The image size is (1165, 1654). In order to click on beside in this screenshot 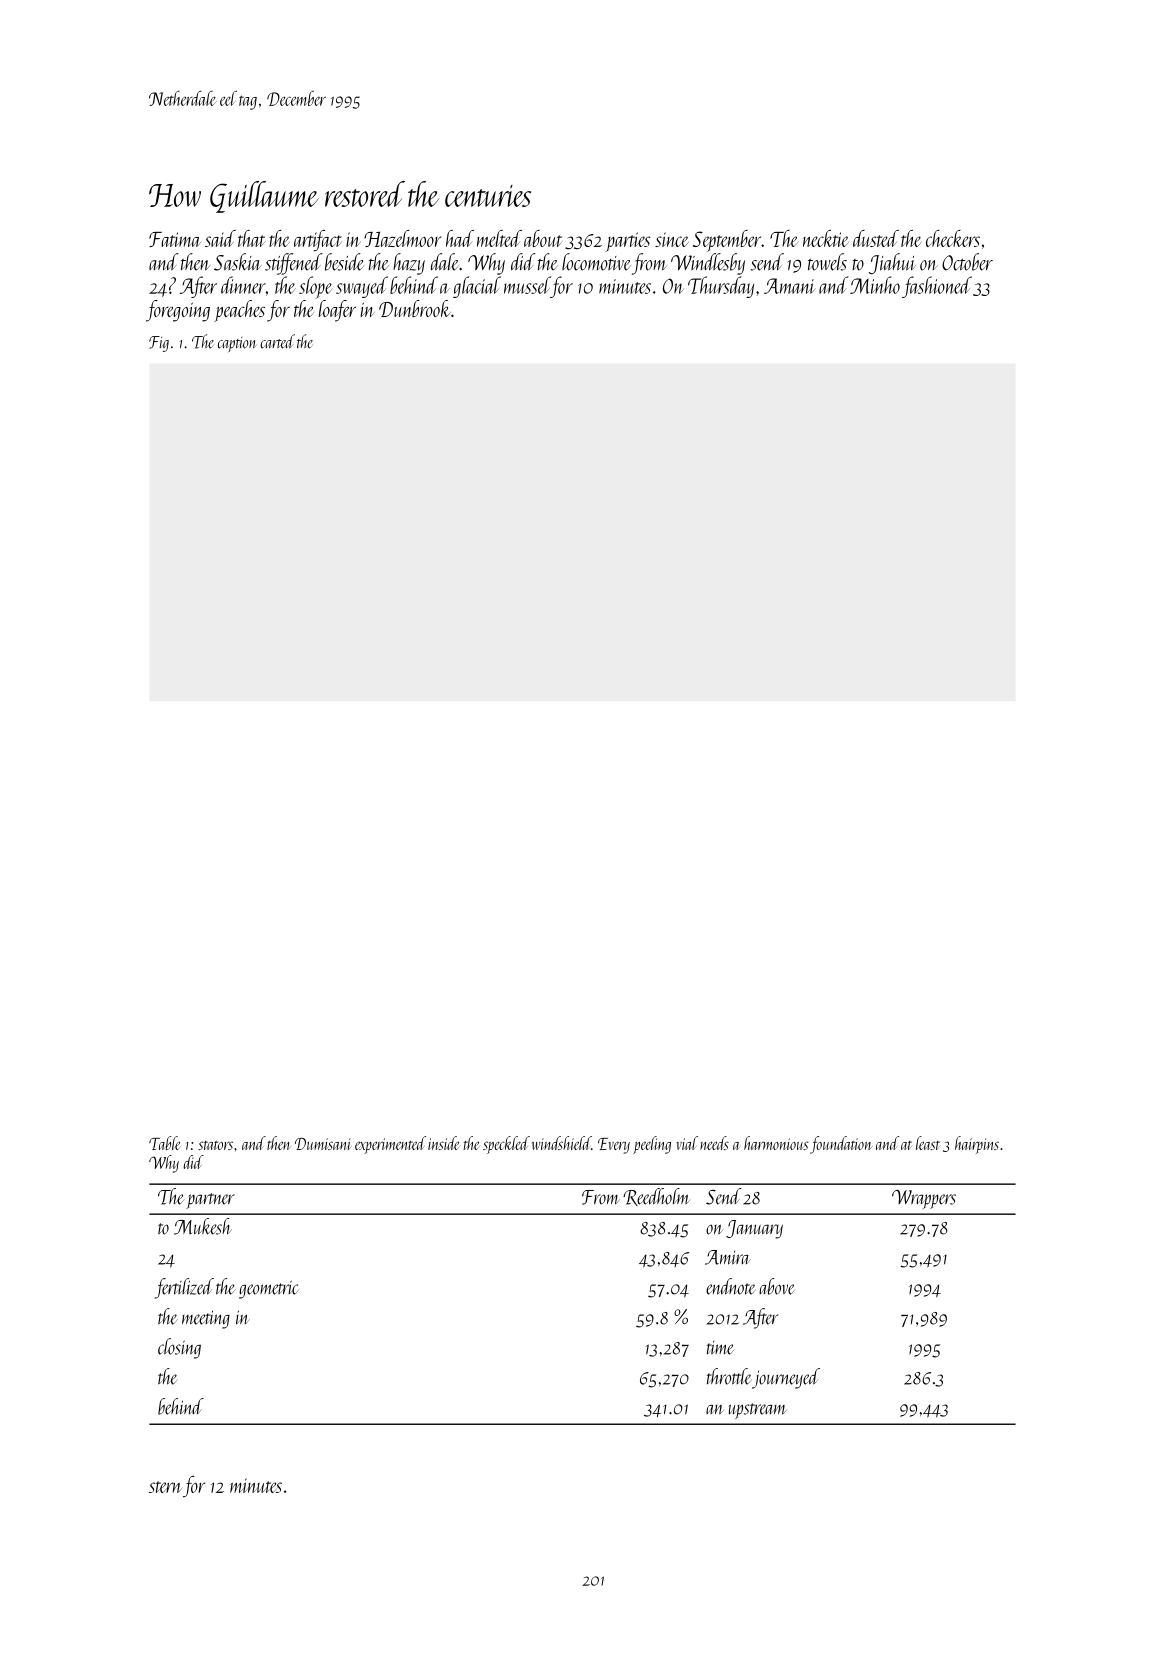, I will do `click(344, 262)`.
